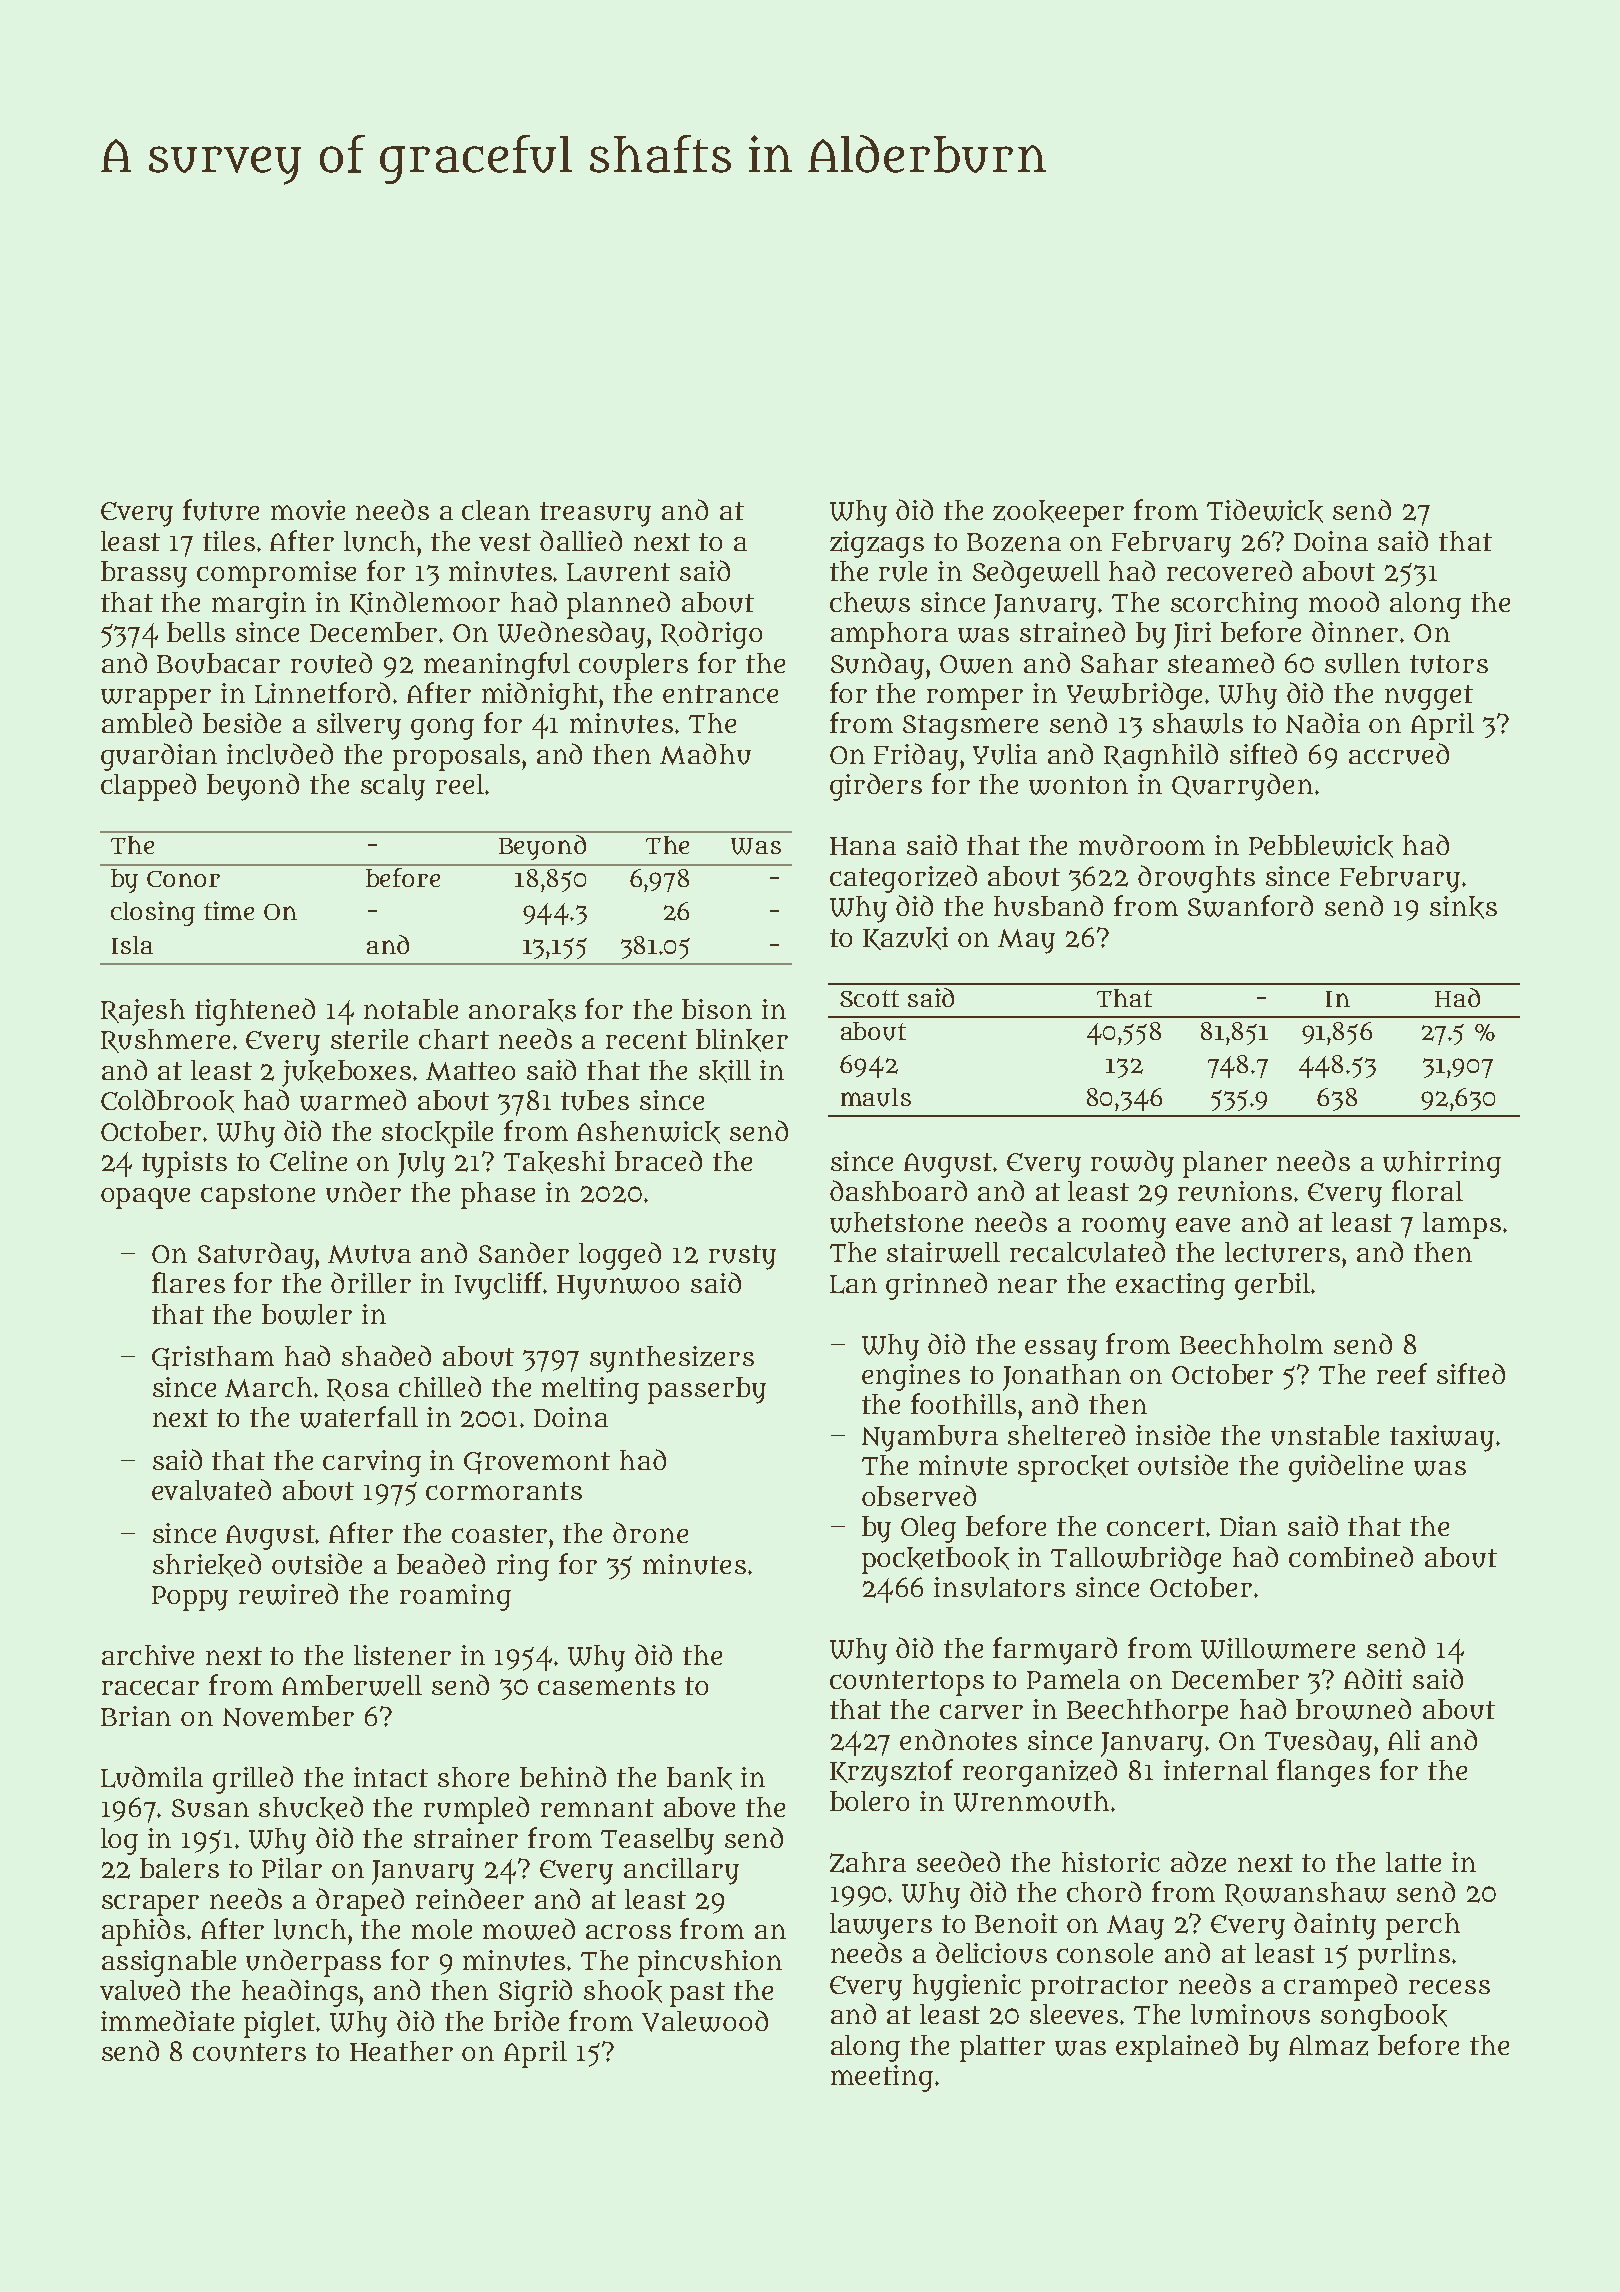 This document has height=2292, width=1620. Describe the element at coordinates (1373, 1678) in the document. I see `Aditi` at that location.
